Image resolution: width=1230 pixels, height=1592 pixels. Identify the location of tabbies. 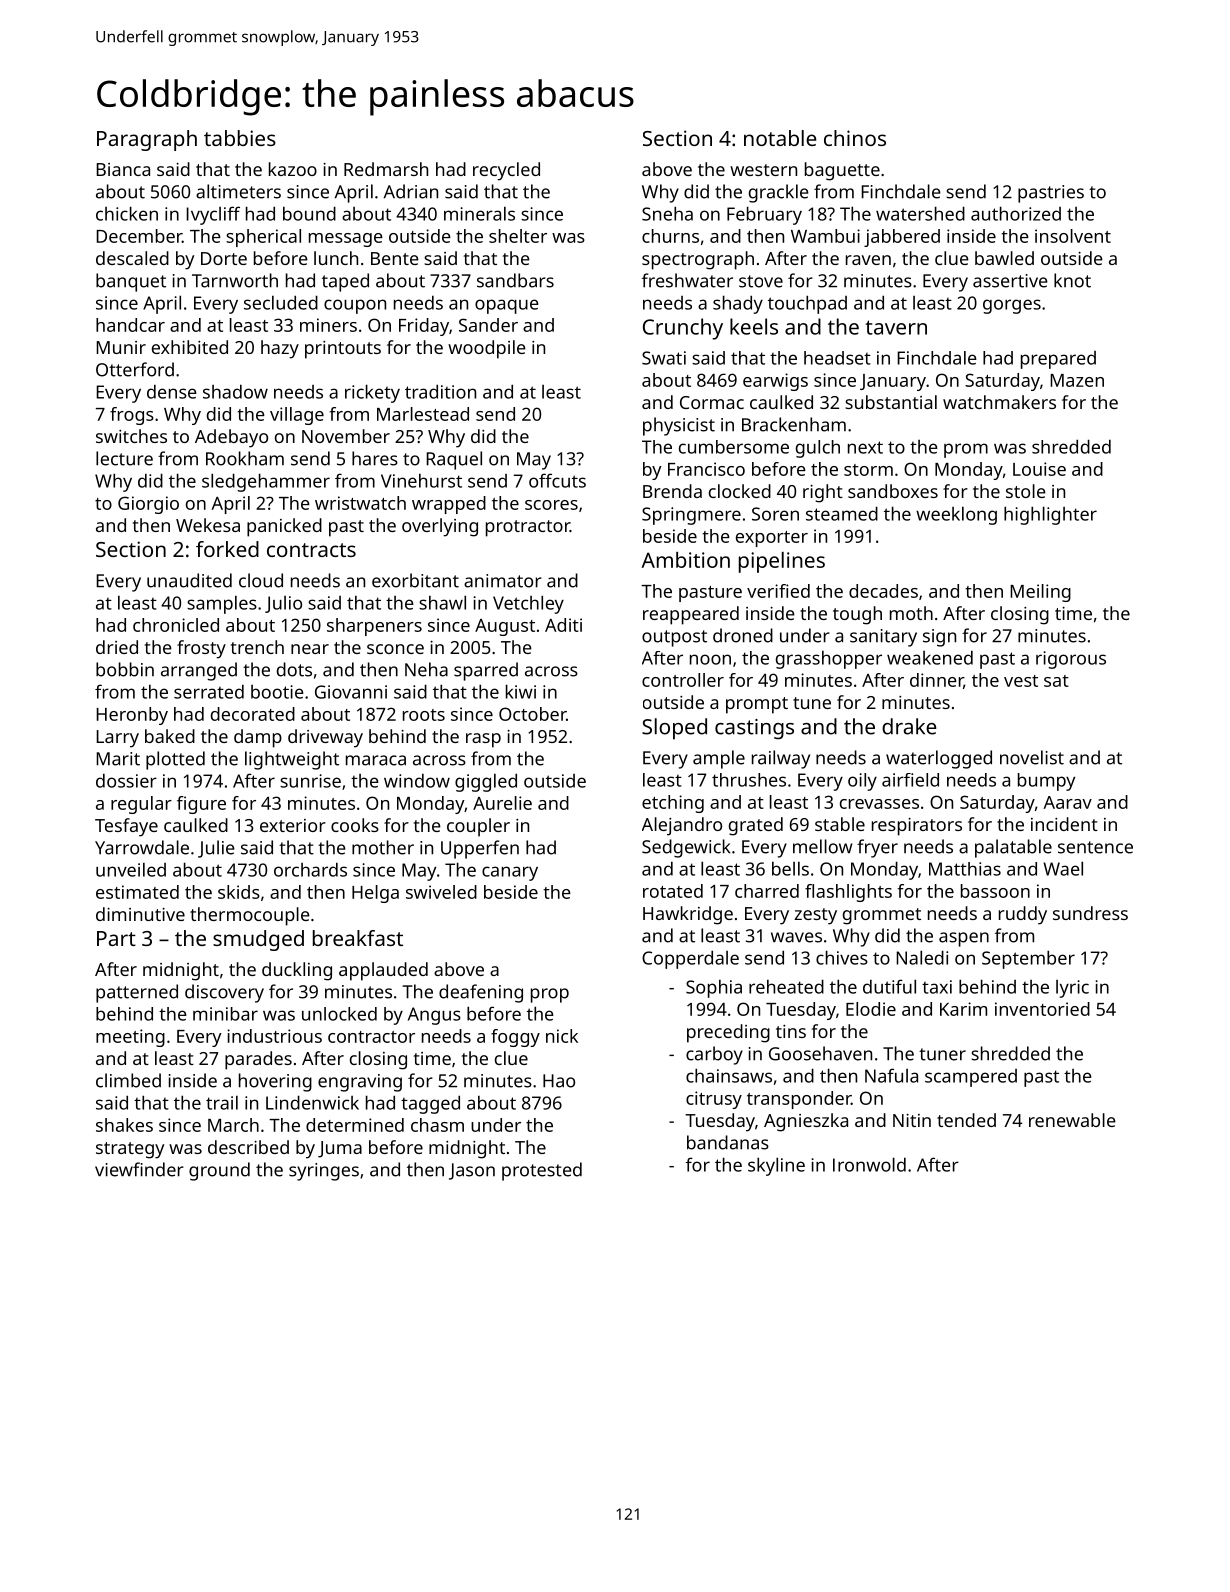
(240, 138).
